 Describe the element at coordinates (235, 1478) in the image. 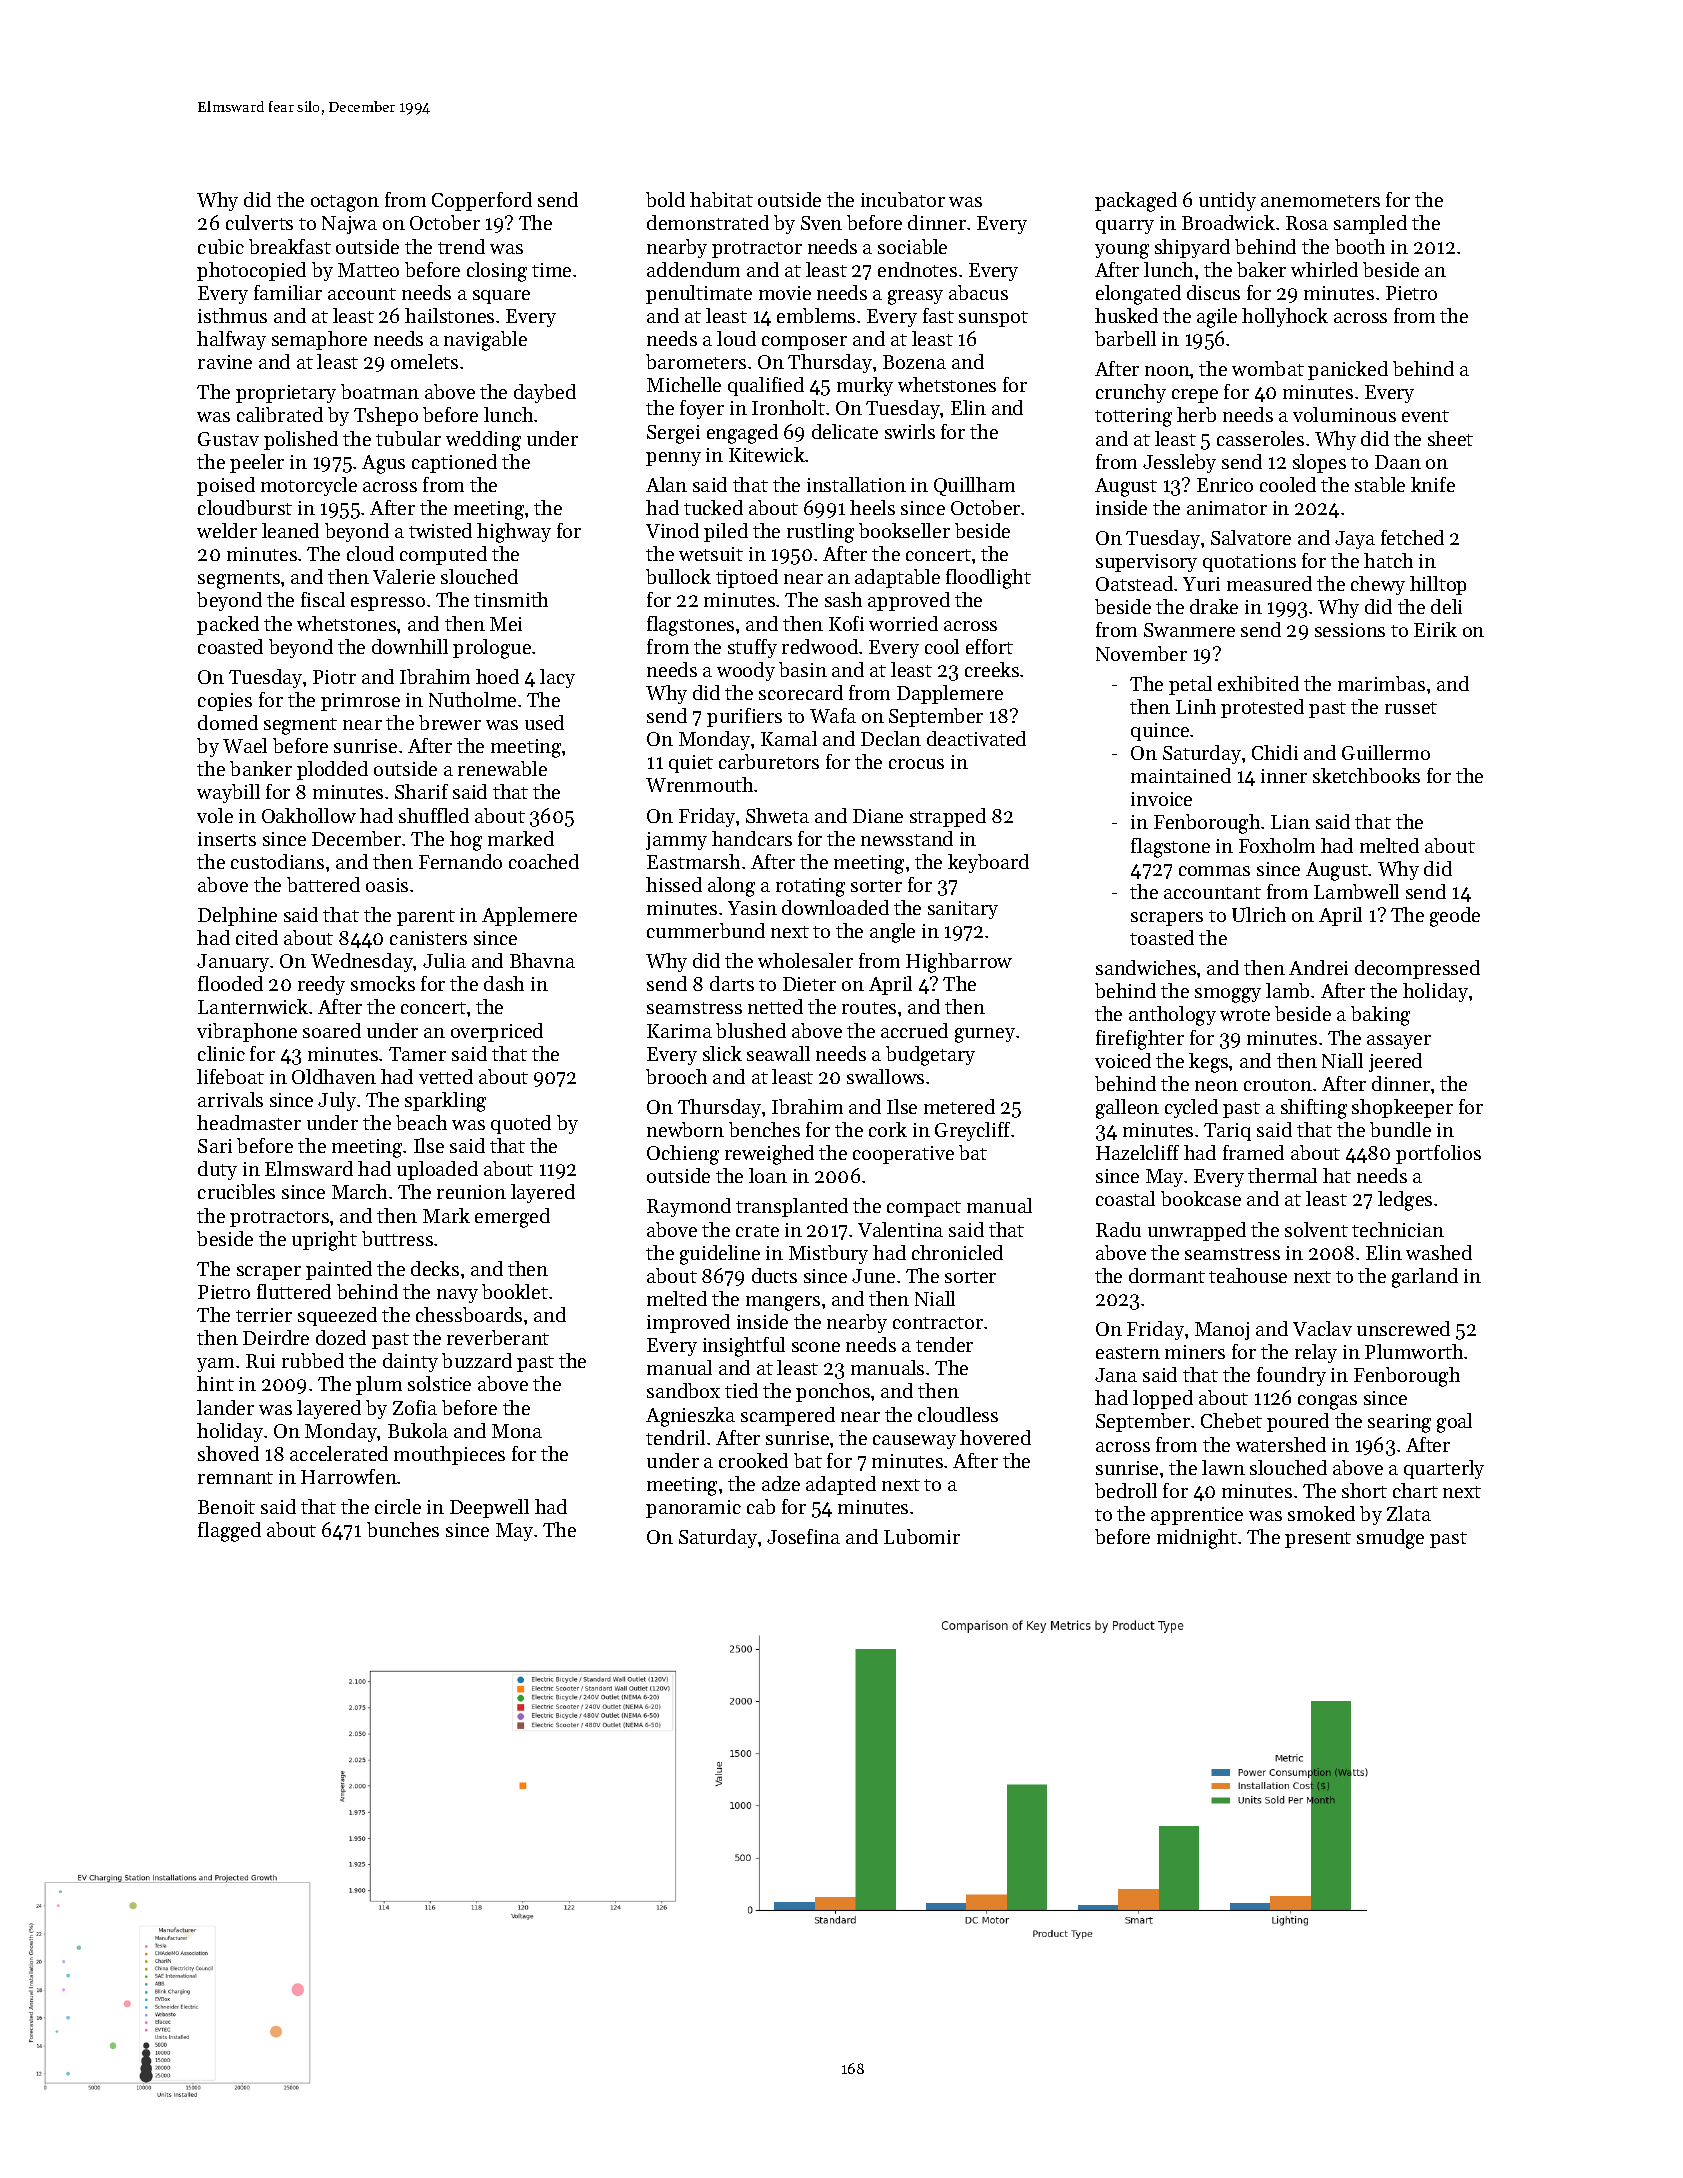

I see `remnant` at that location.
